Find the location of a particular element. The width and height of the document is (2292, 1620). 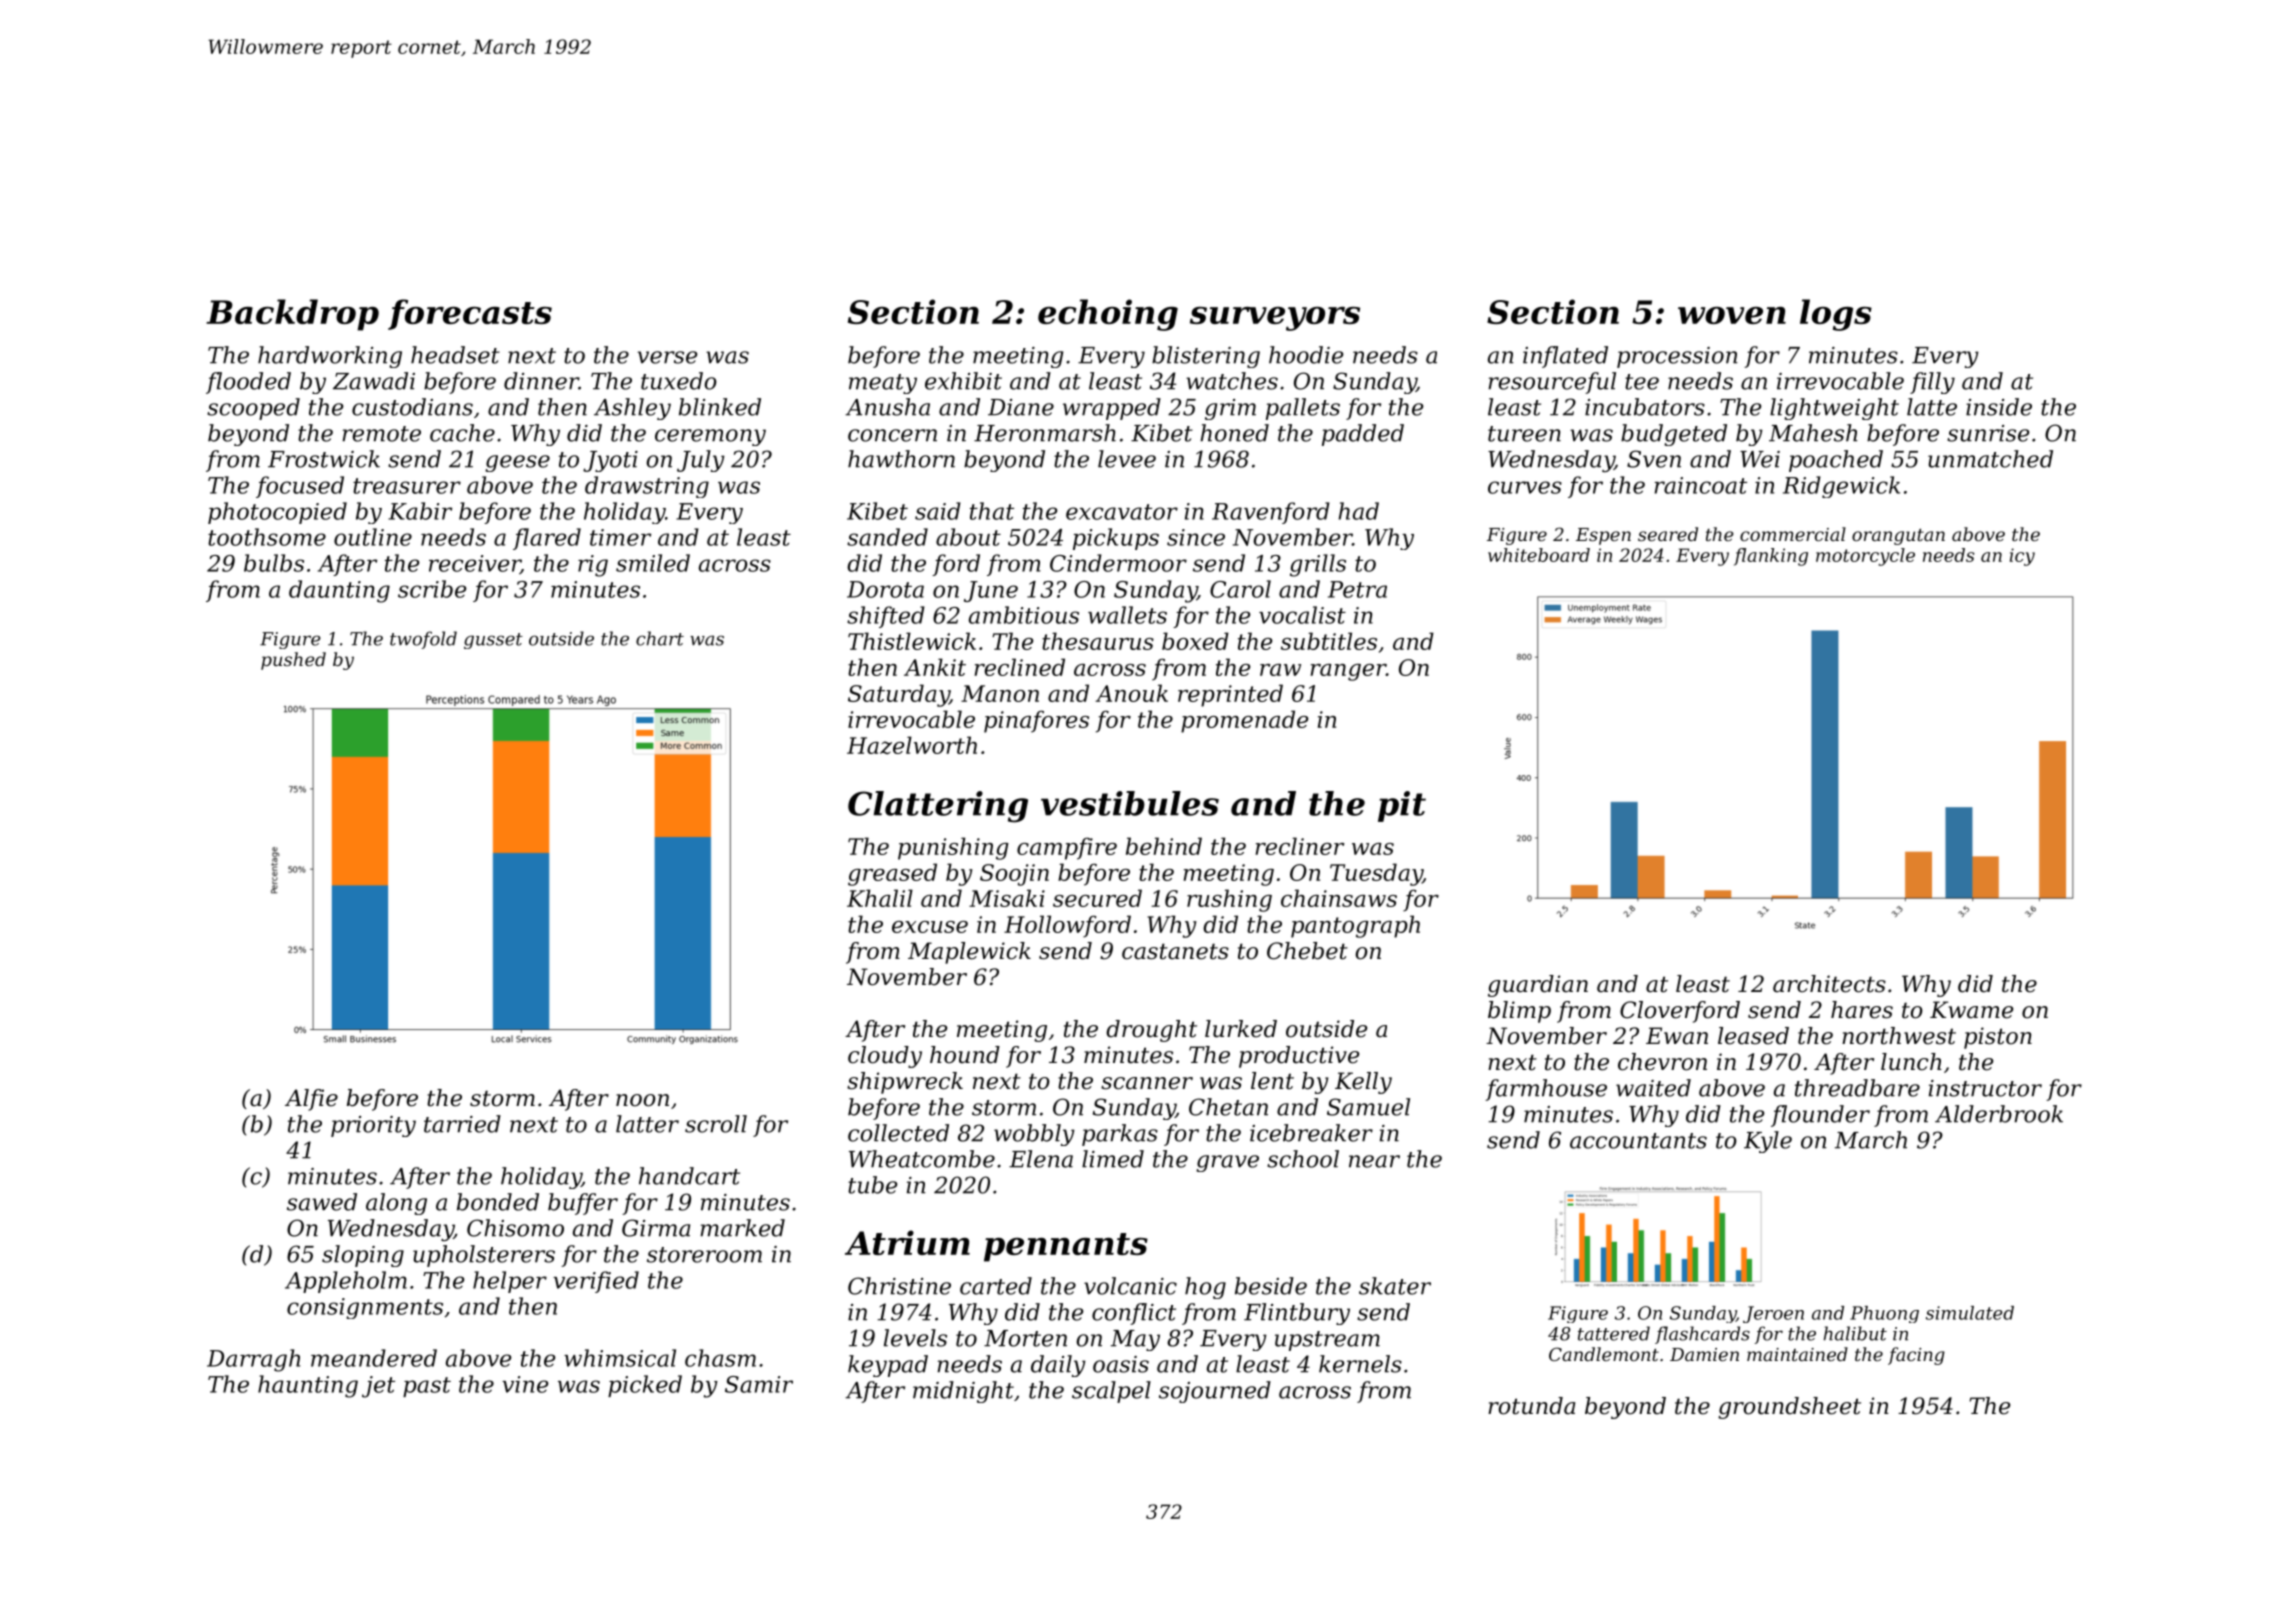

waited is located at coordinates (1653, 1088).
